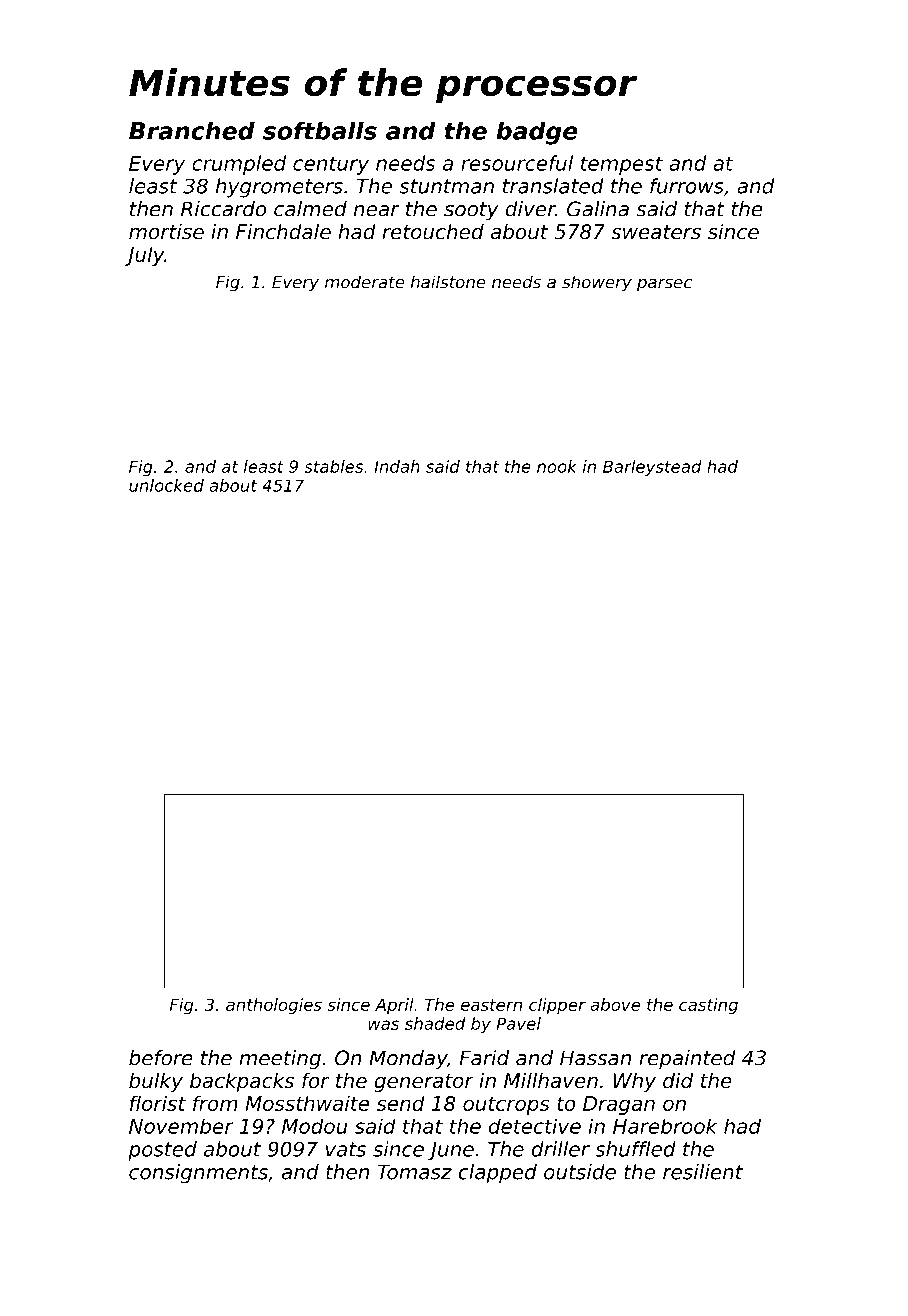 This image has height=1316, width=908. Describe the element at coordinates (333, 466) in the image. I see `stables` at that location.
